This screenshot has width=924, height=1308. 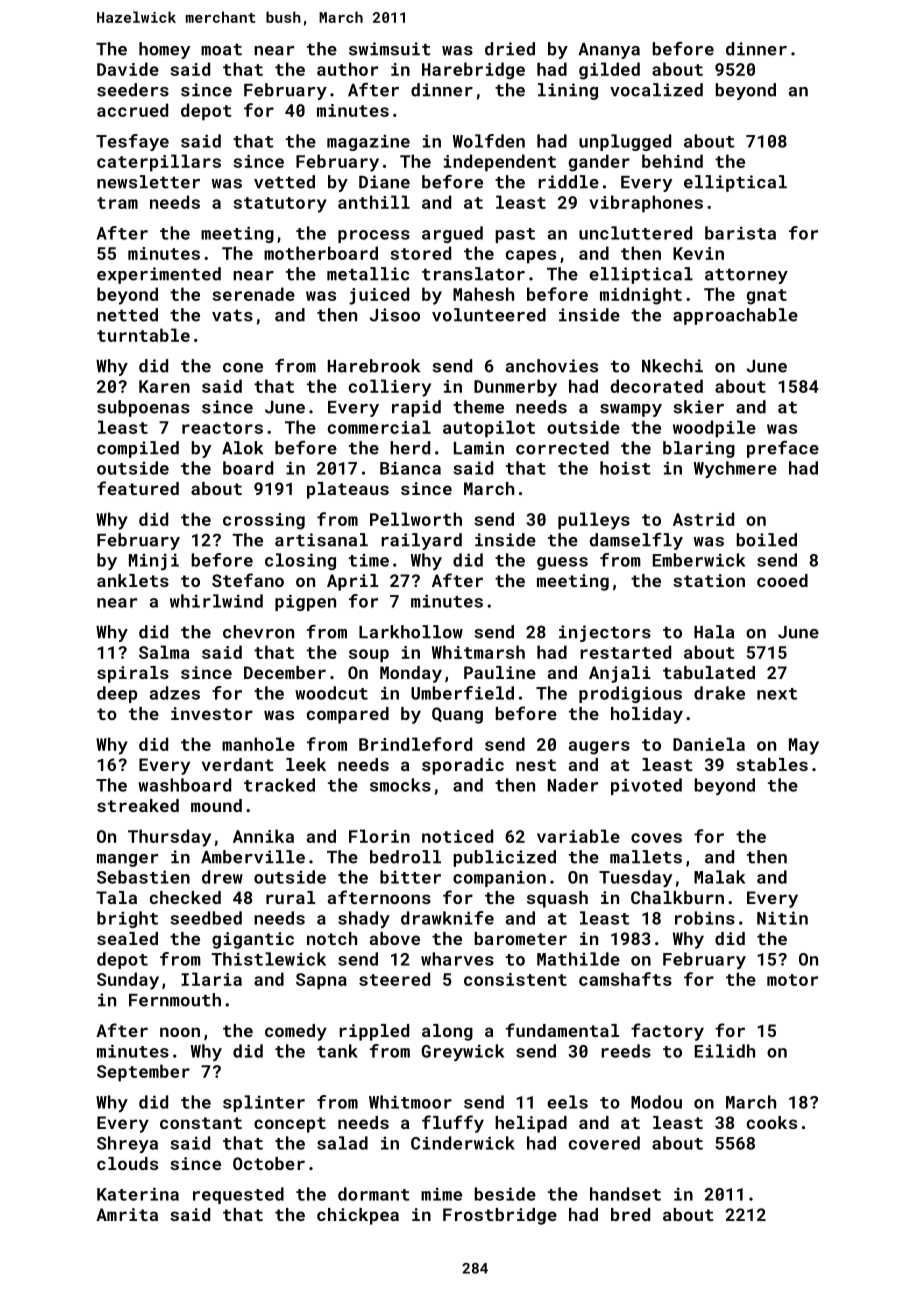 I want to click on companion, so click(x=499, y=878).
